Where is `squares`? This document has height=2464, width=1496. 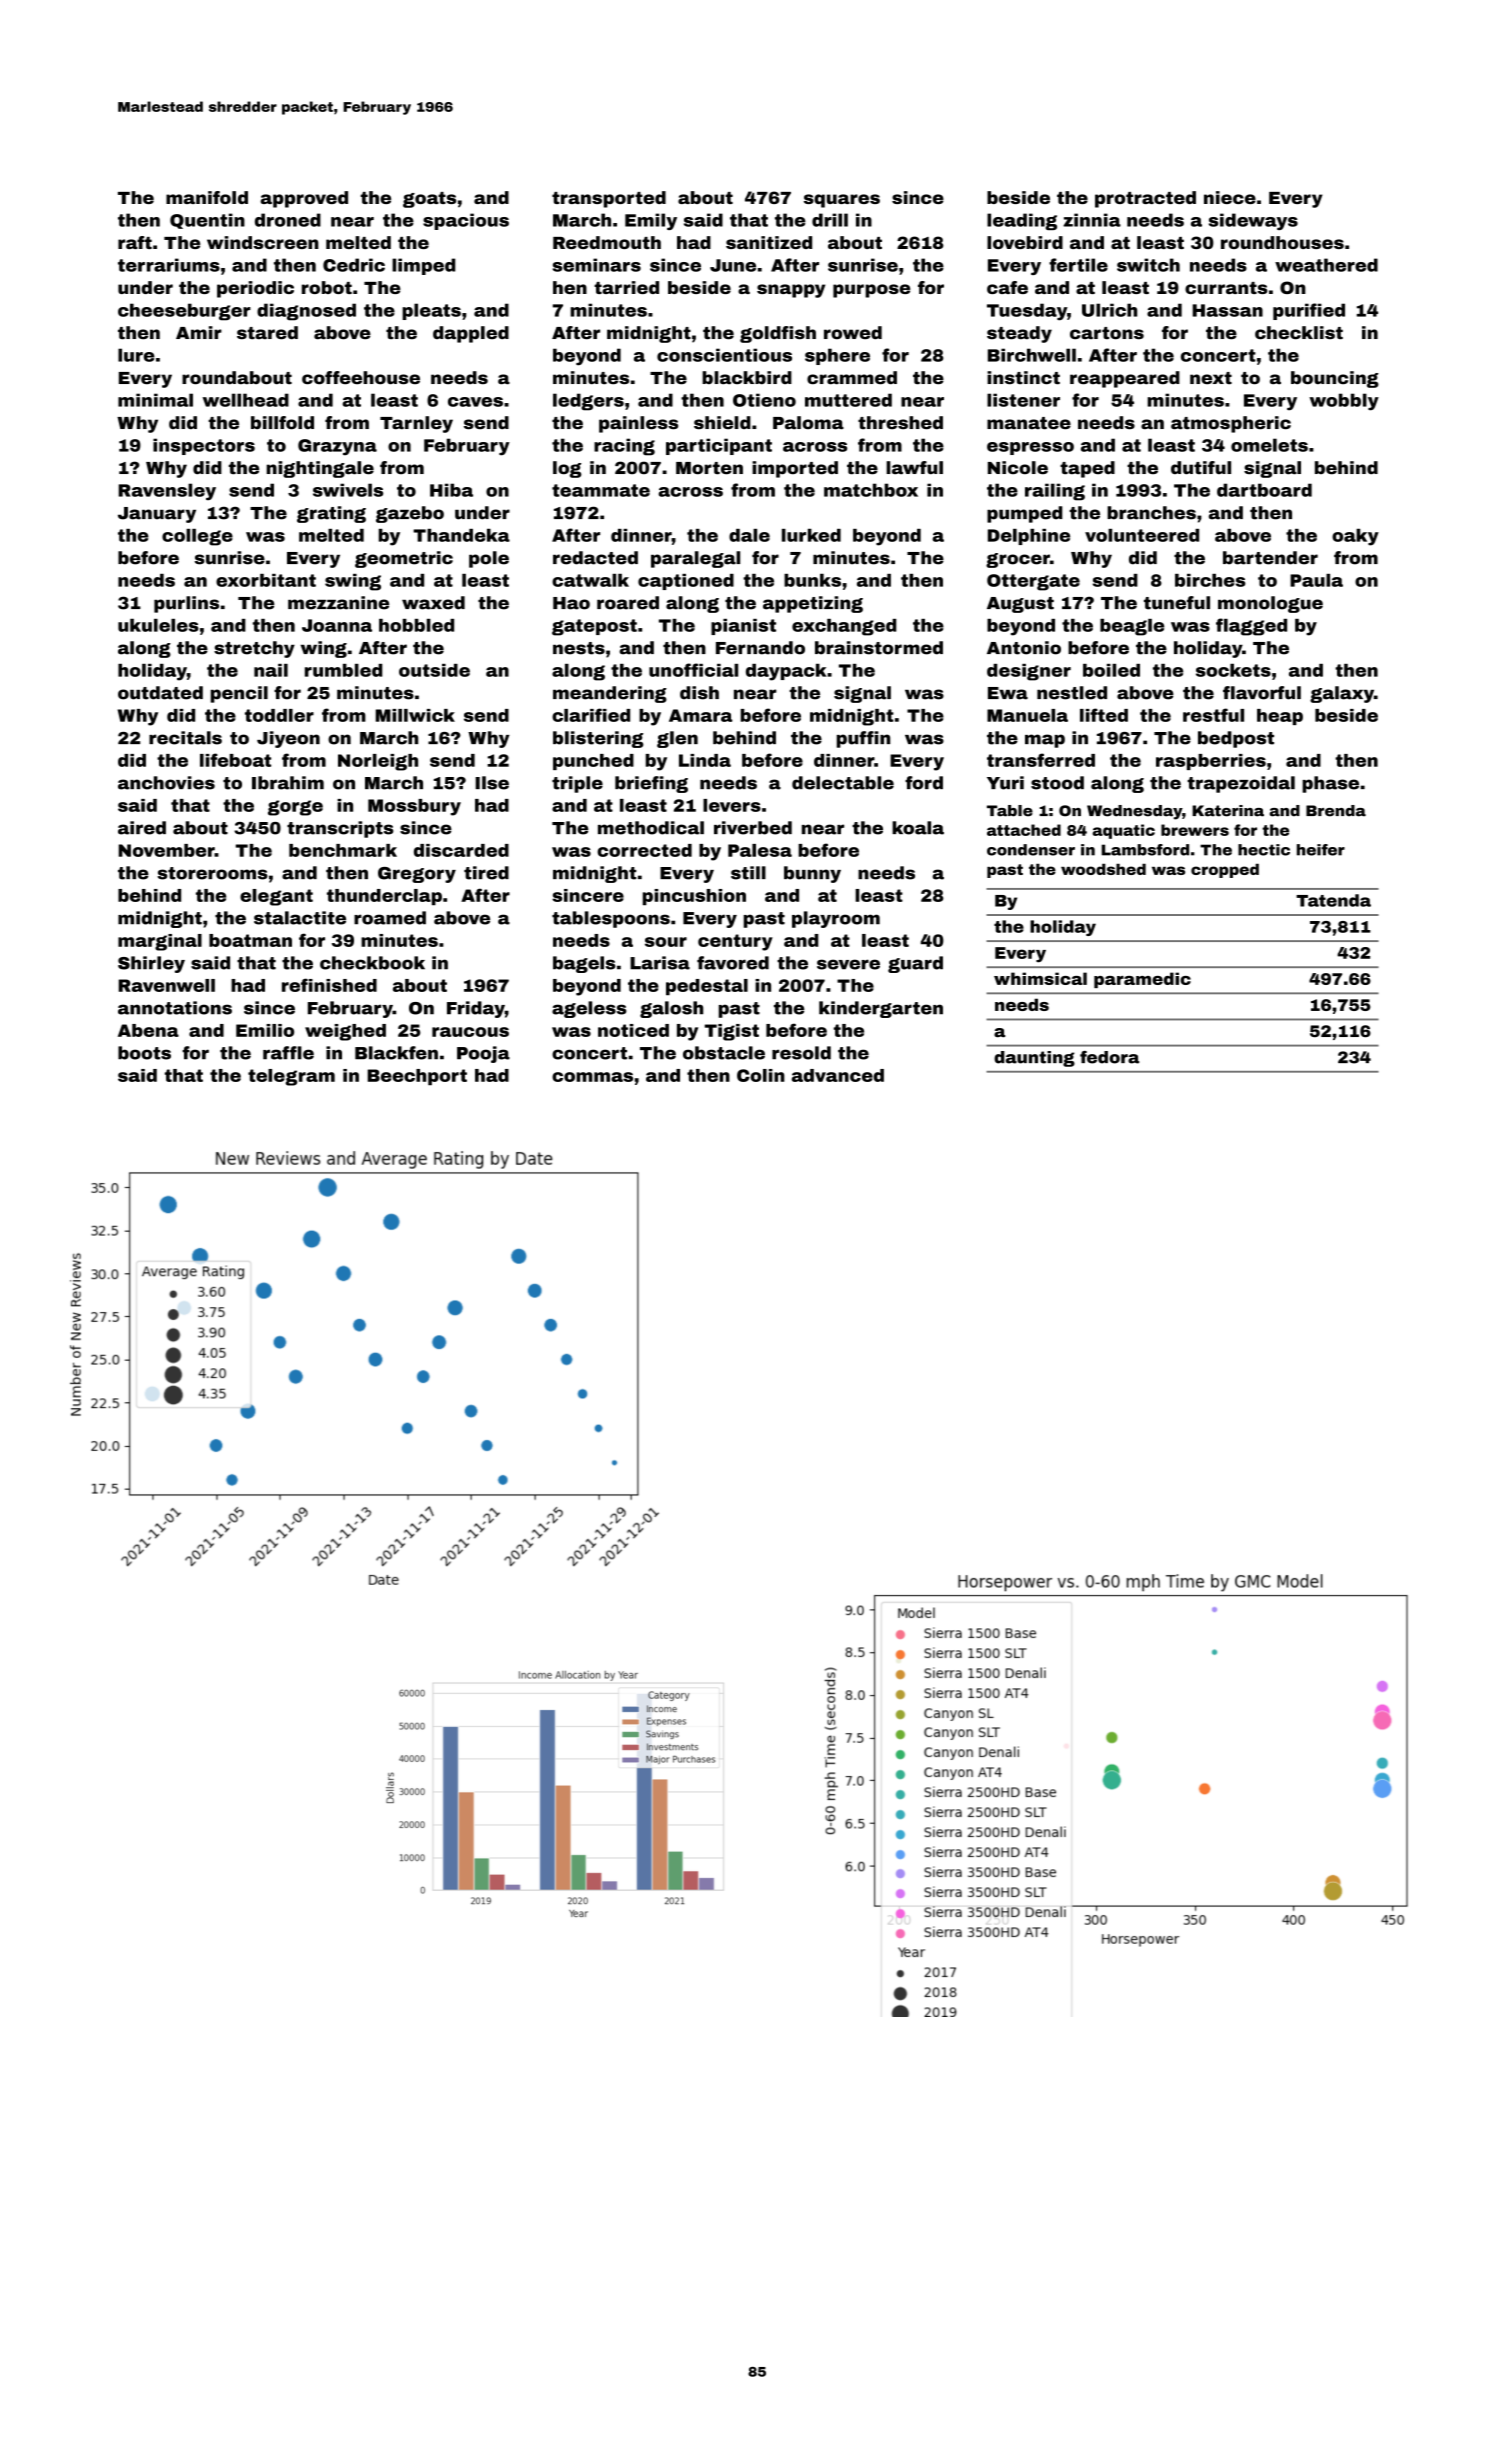 squares is located at coordinates (842, 201).
